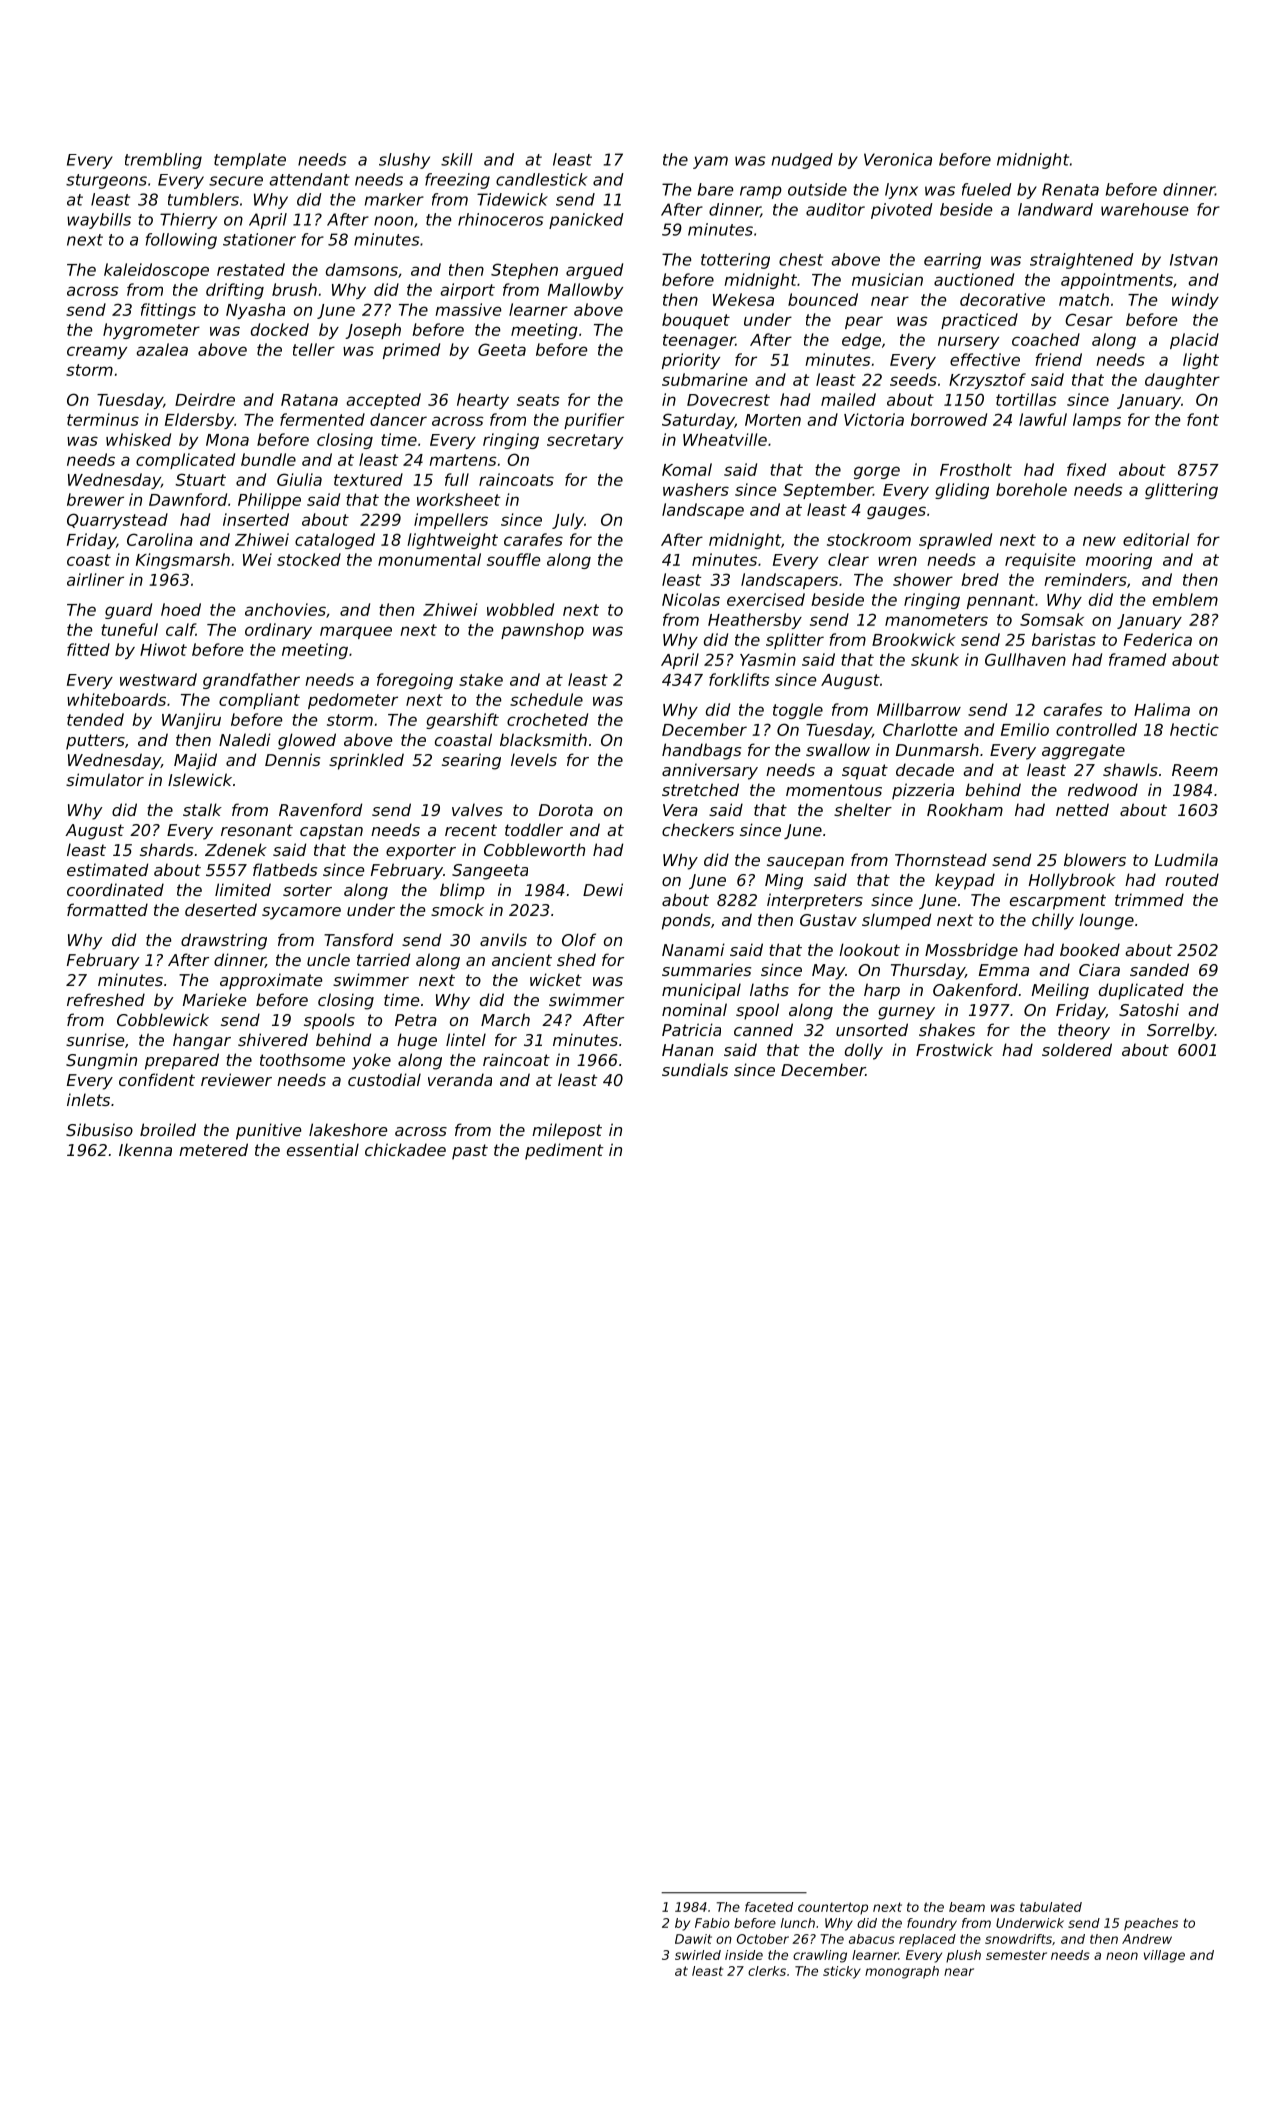 This screenshot has width=1285, height=2116. I want to click on Fabio, so click(712, 1923).
